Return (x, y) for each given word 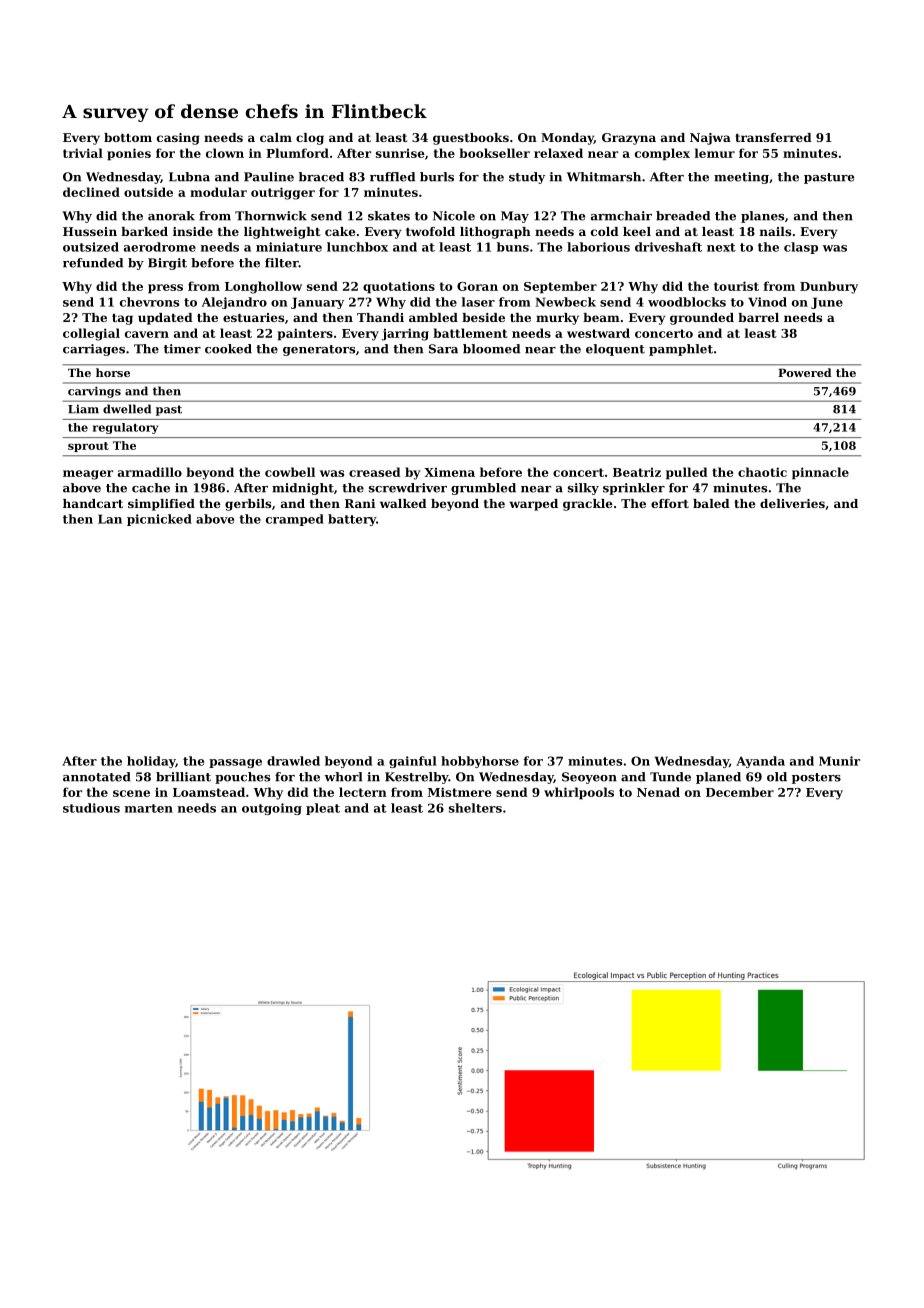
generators (319, 350)
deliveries (792, 503)
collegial (91, 334)
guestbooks (471, 139)
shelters (475, 808)
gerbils (248, 505)
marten (149, 808)
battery (352, 520)
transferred (773, 137)
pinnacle (820, 473)
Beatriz (637, 472)
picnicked (159, 520)
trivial (83, 153)
